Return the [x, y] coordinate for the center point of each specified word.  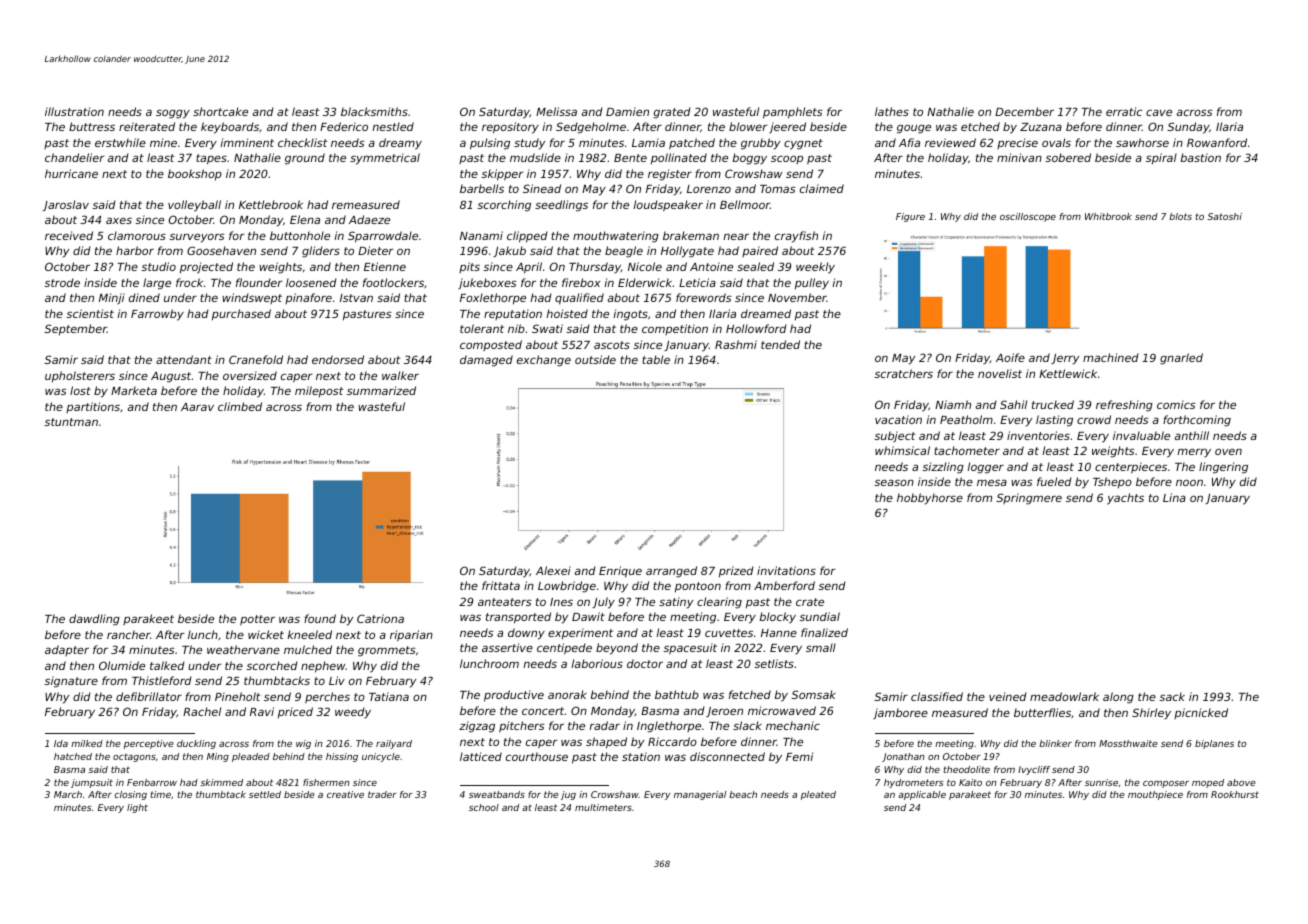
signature [71, 682]
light [137, 808]
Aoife [1010, 357]
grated [671, 113]
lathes [892, 111]
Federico [344, 126]
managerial [700, 795]
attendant [184, 359]
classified [937, 696]
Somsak [813, 694]
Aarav [197, 407]
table [656, 359]
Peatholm [966, 419]
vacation [898, 419]
